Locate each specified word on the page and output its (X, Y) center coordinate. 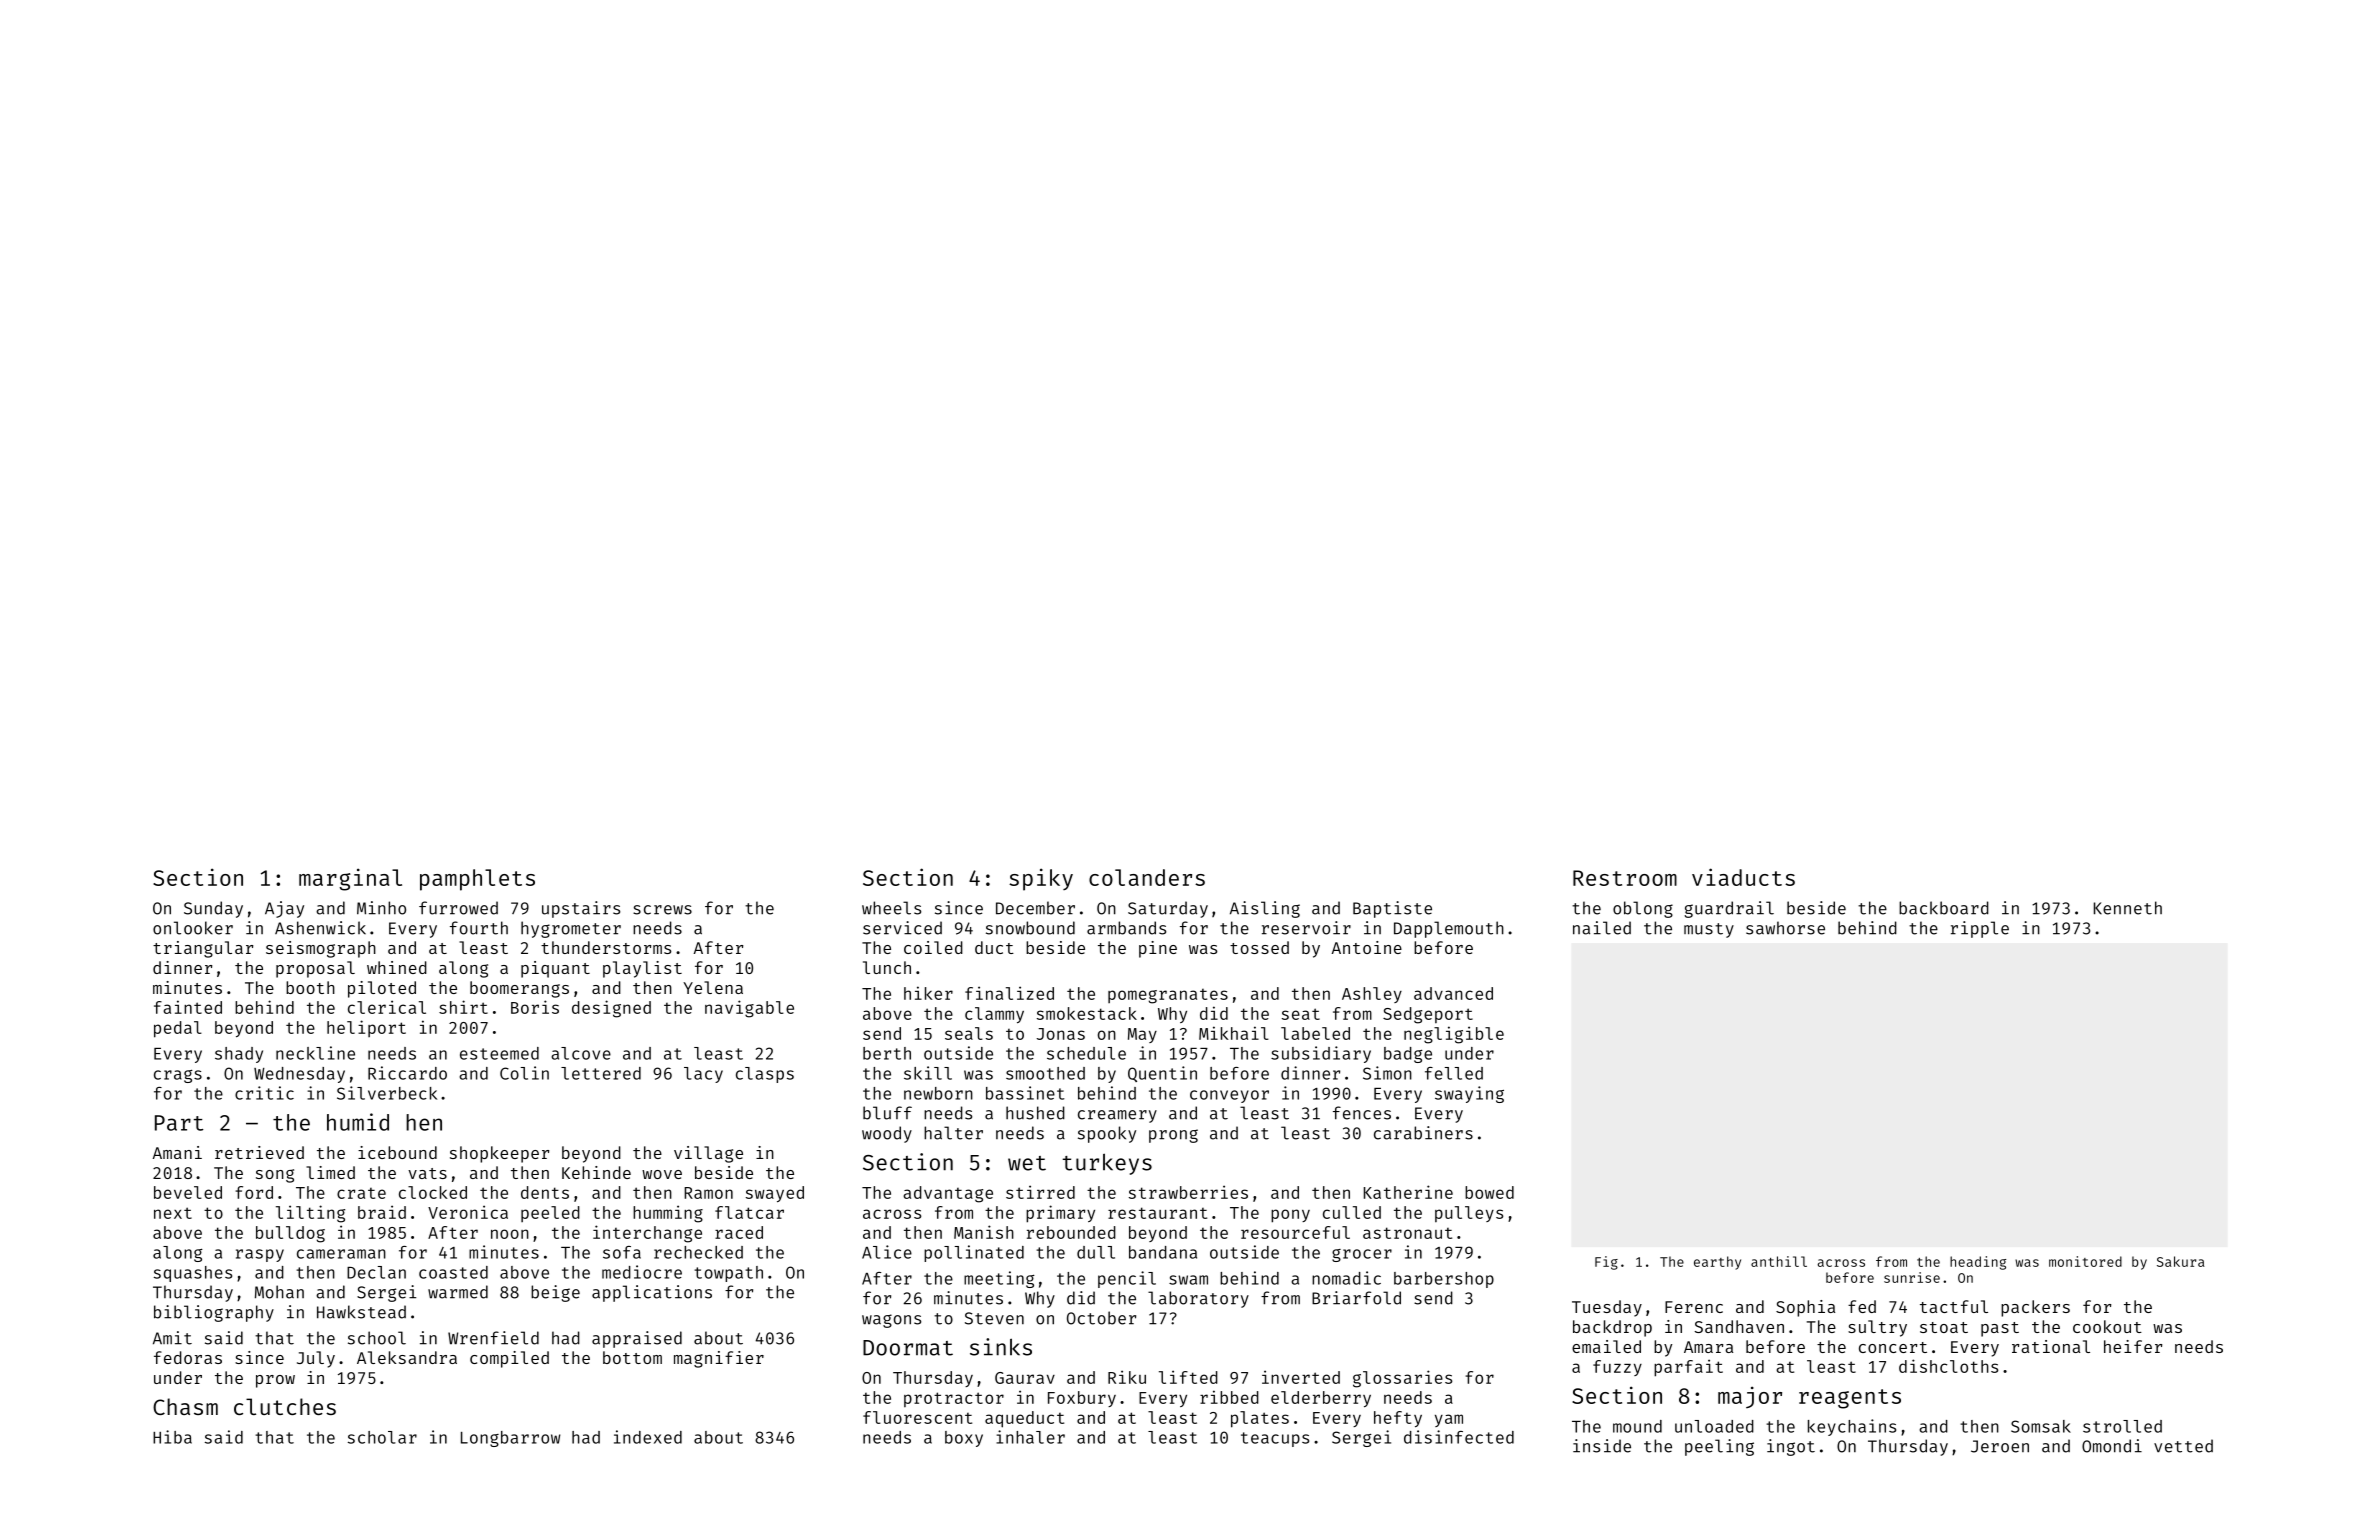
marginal (350, 879)
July (316, 1359)
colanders (1147, 877)
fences (1362, 1113)
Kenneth (2128, 908)
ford (254, 1192)
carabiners (1423, 1133)
